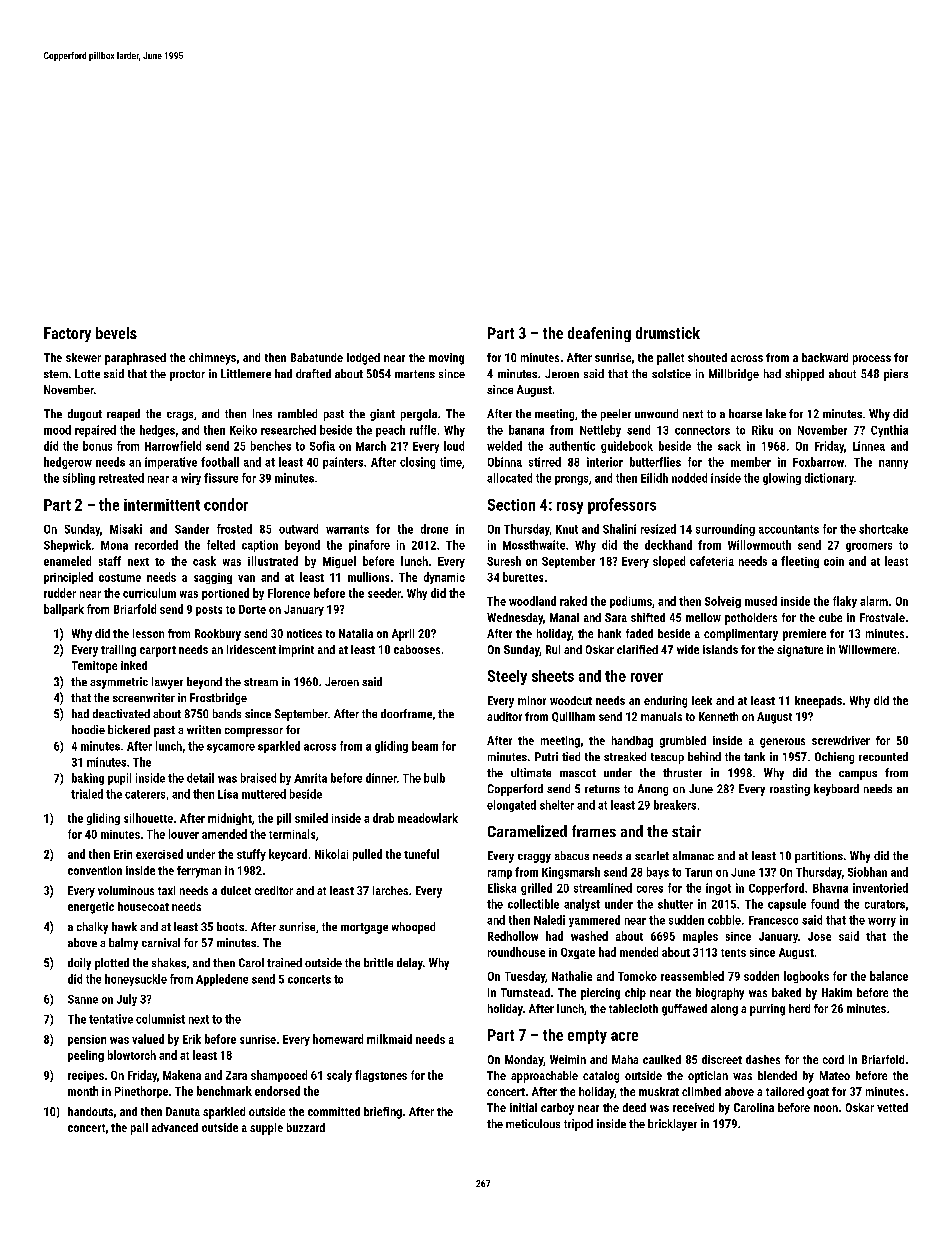  What do you see at coordinates (702, 430) in the document?
I see `connectors` at bounding box center [702, 430].
